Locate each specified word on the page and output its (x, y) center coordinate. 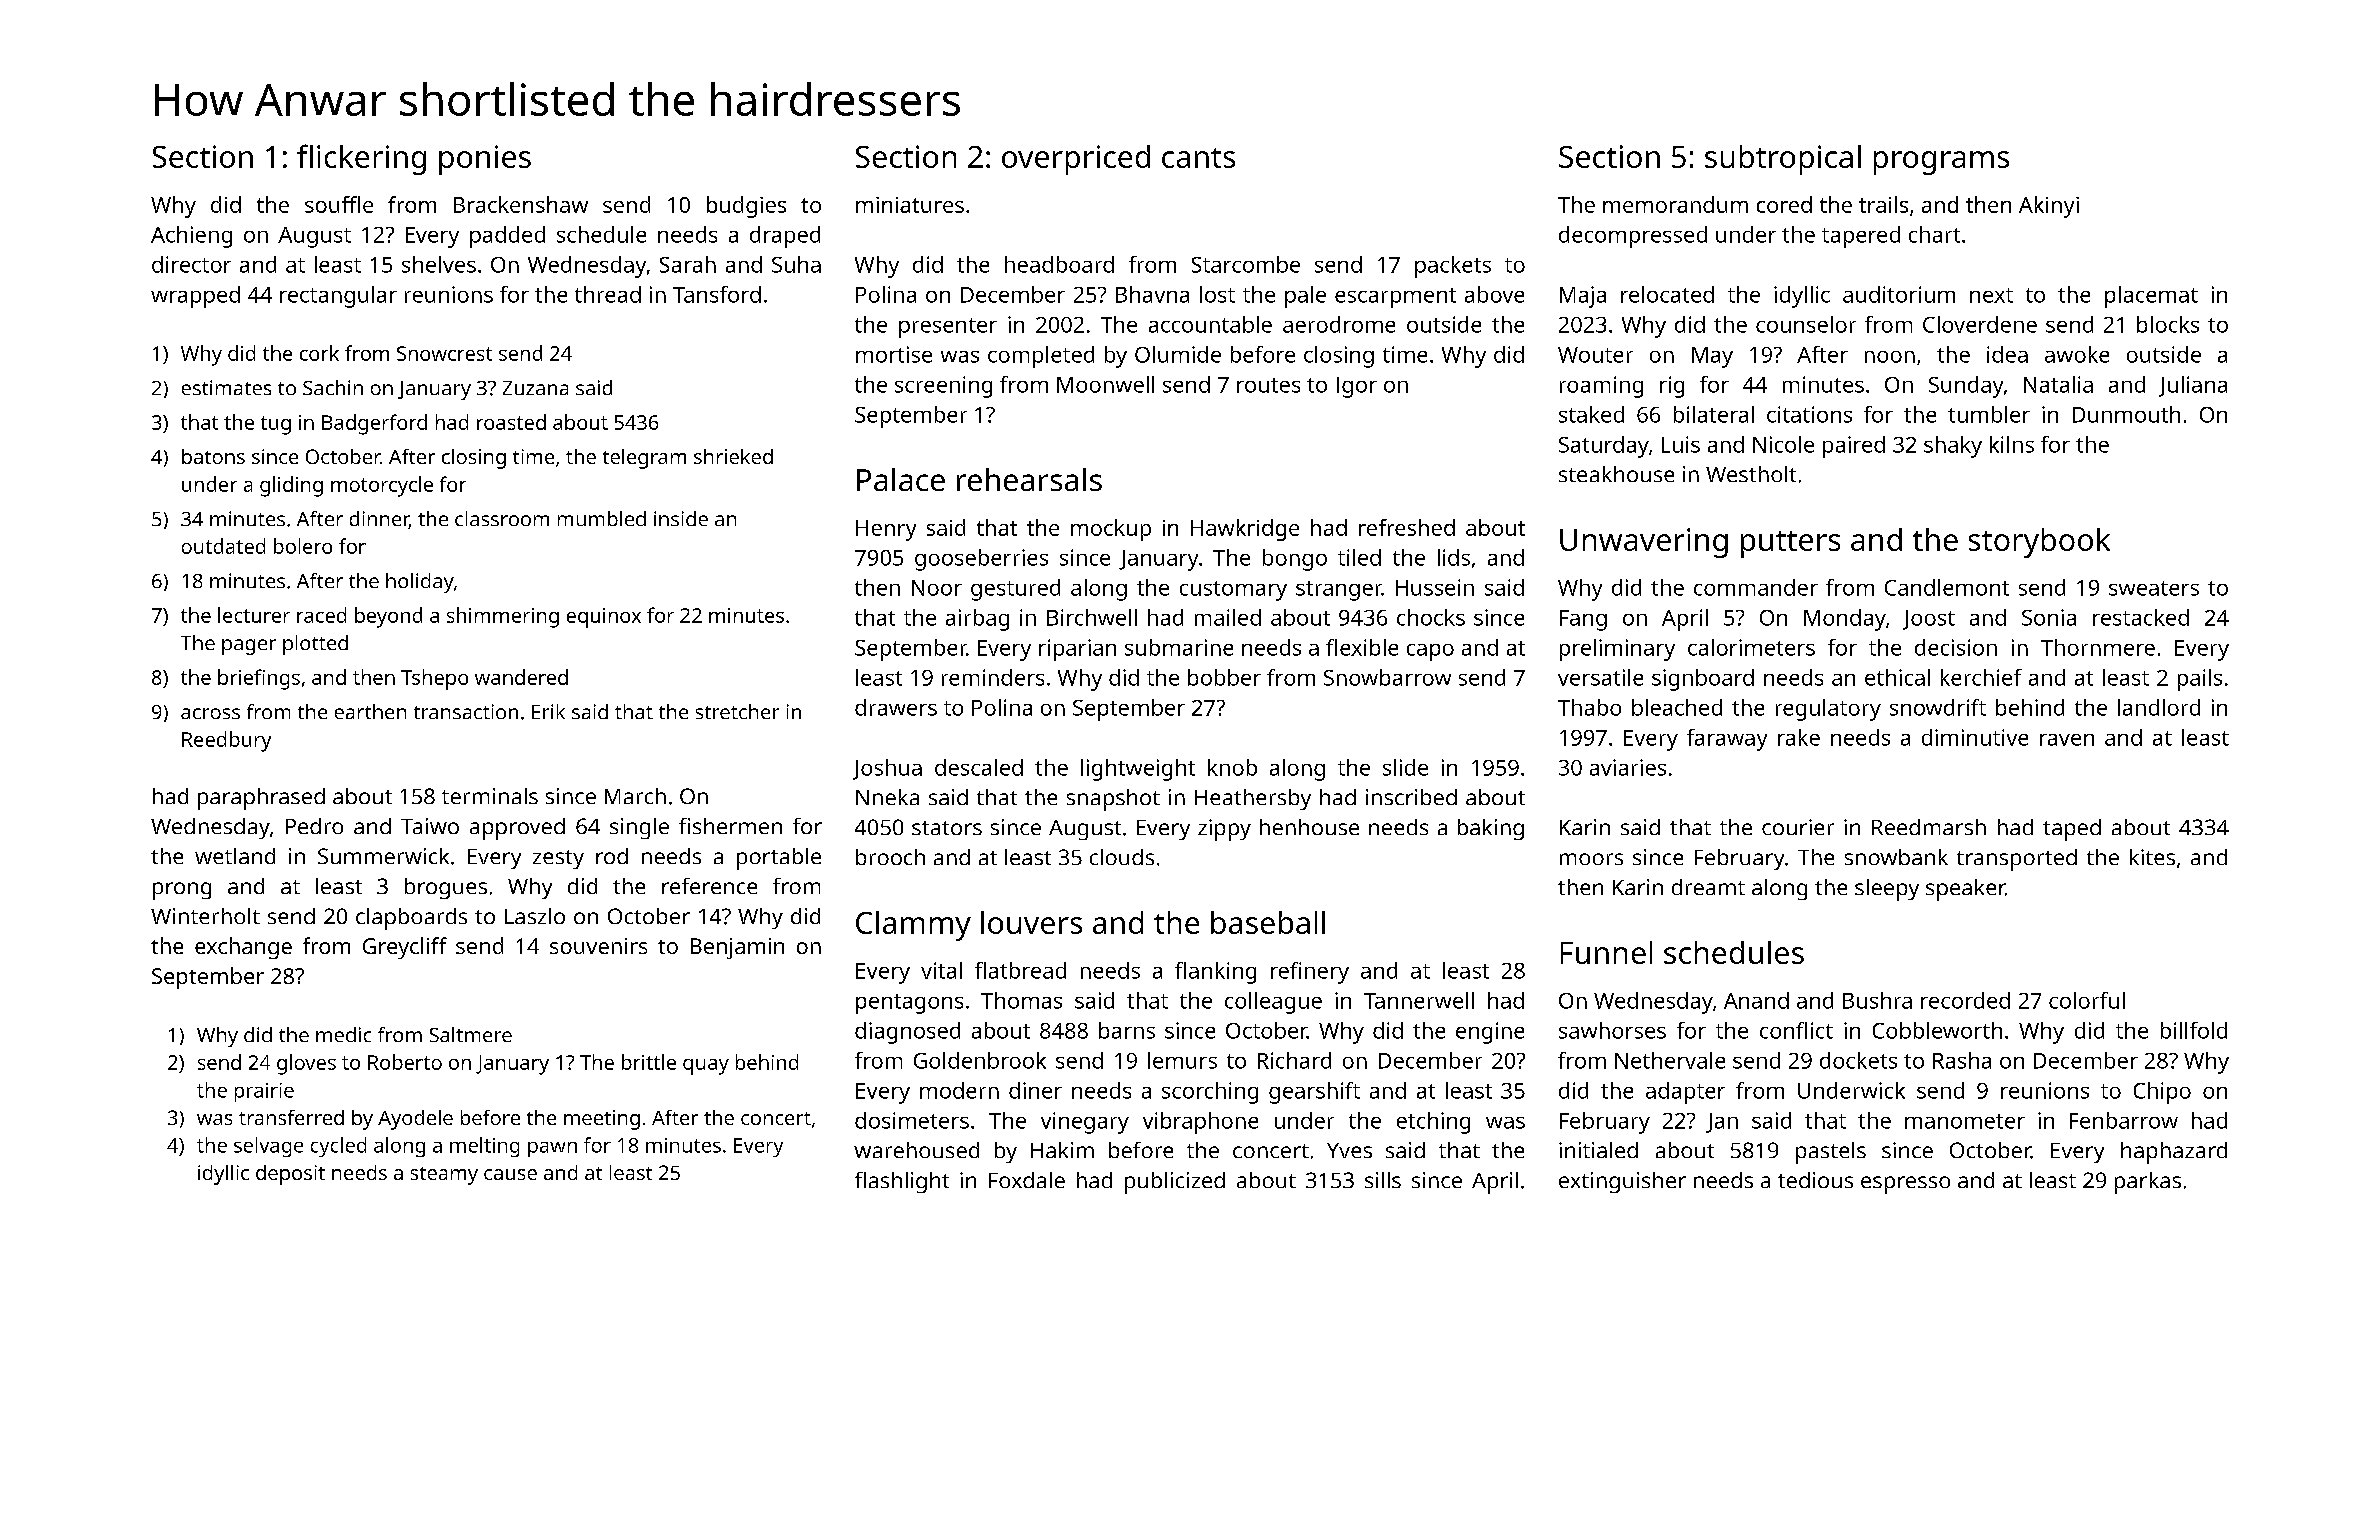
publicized (1175, 1183)
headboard (1059, 264)
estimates (226, 387)
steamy (444, 1176)
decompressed (1633, 237)
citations (1809, 414)
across (210, 713)
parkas (2148, 1183)
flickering (361, 159)
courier (1798, 827)
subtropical (1783, 160)
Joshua (887, 769)
